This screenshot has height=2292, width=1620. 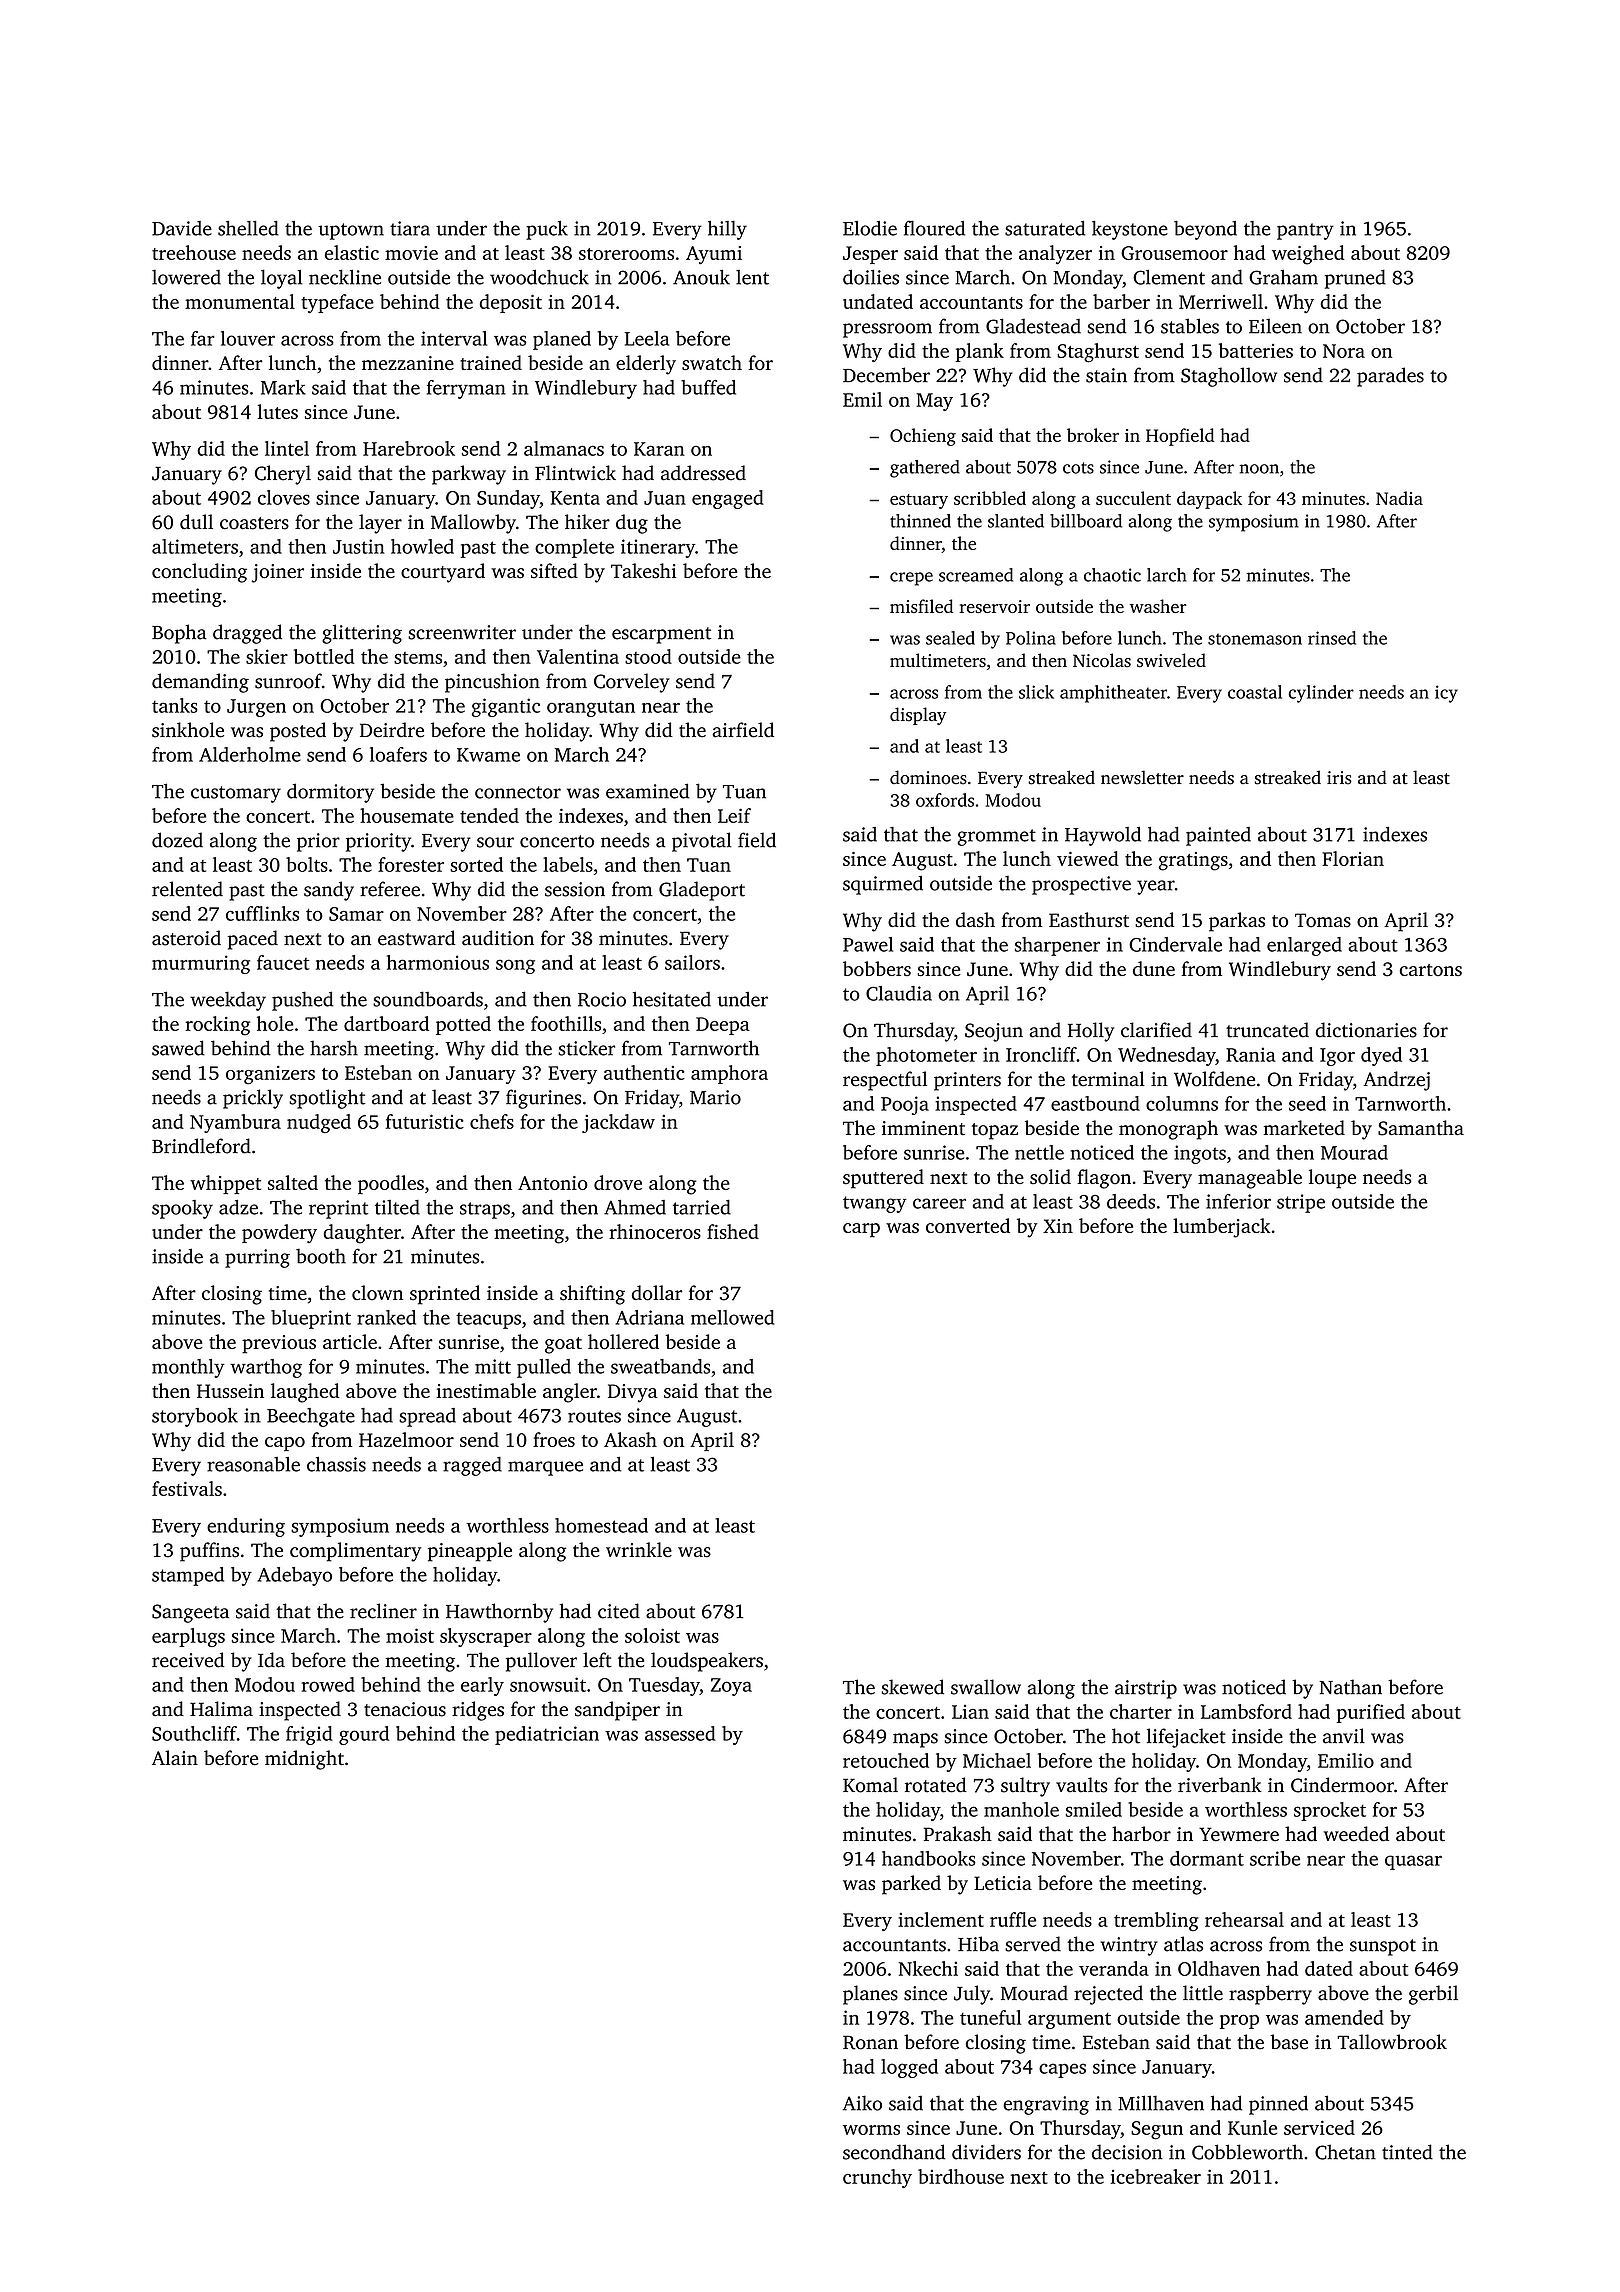 What do you see at coordinates (1305, 231) in the screenshot?
I see `pantry` at bounding box center [1305, 231].
